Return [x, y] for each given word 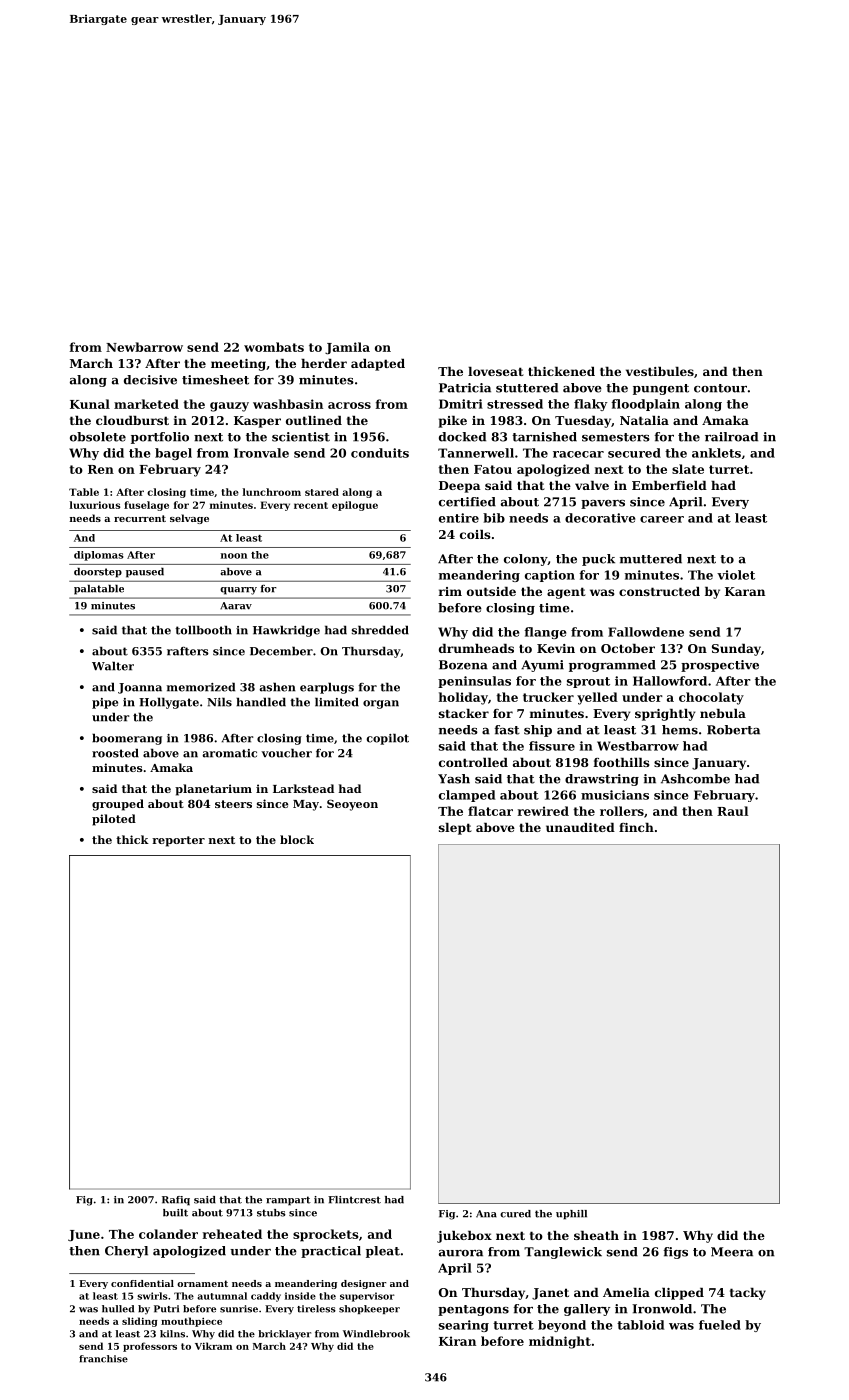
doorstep [98, 573]
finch [636, 827]
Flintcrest [354, 1200]
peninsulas [474, 682]
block [297, 839]
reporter [178, 841]
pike [453, 422]
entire [459, 518]
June [84, 1236]
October [628, 648]
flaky [590, 405]
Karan [745, 591]
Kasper [257, 422]
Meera [732, 1252]
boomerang [127, 739]
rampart [288, 1201]
